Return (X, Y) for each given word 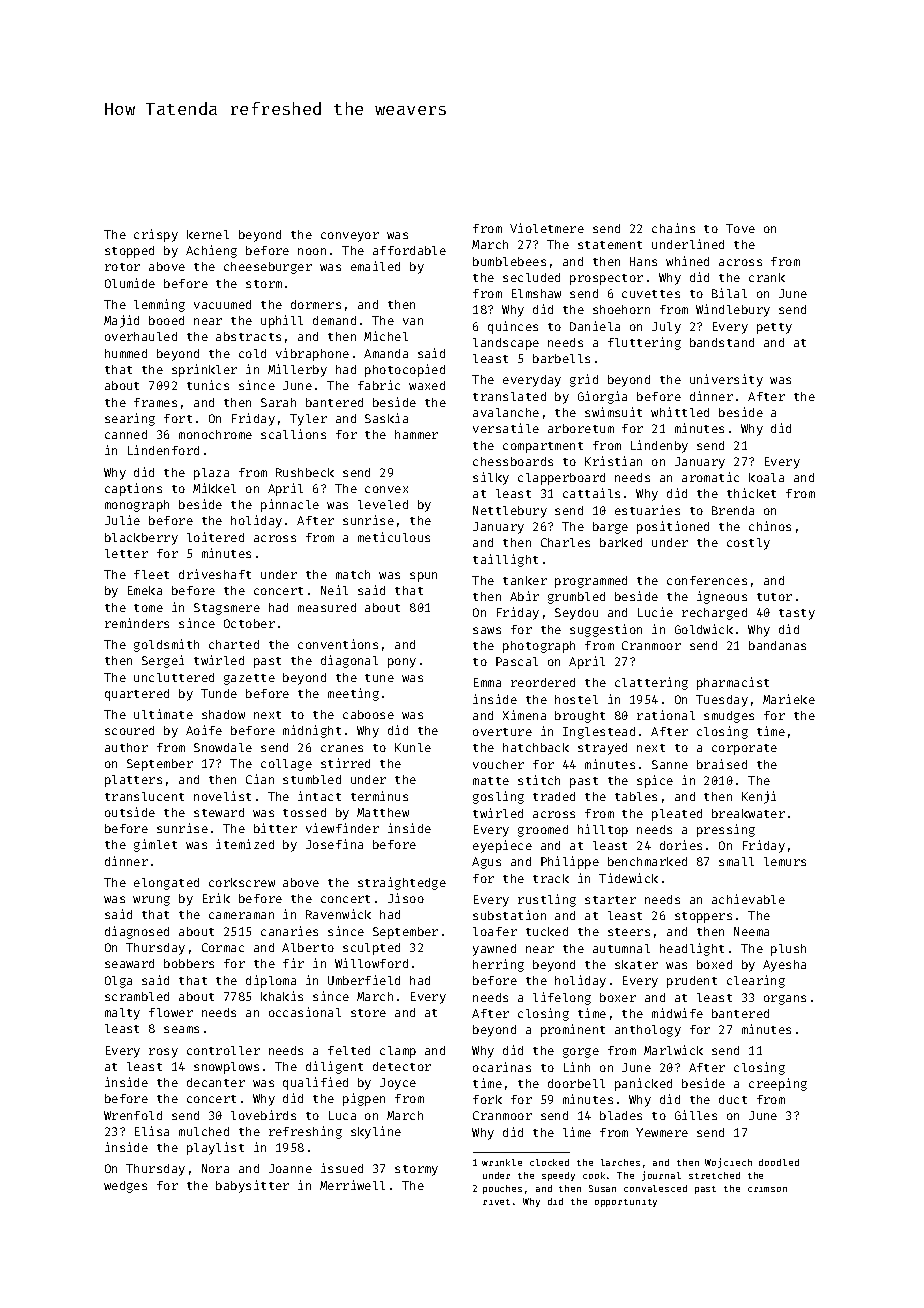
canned (126, 434)
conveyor (350, 237)
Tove (740, 228)
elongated (166, 884)
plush (788, 950)
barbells (561, 358)
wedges (125, 1187)
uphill (282, 321)
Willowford (371, 963)
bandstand (722, 342)
